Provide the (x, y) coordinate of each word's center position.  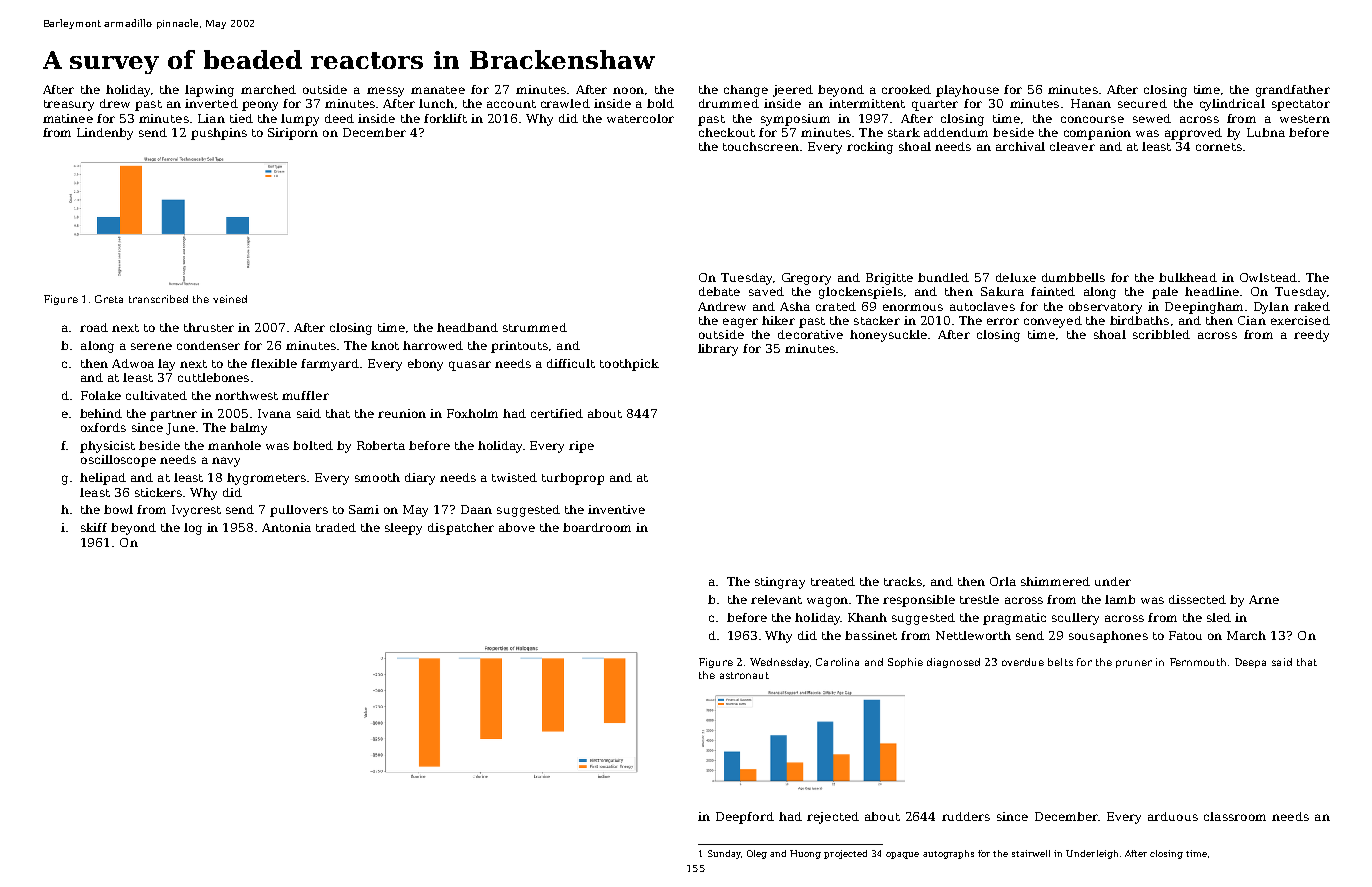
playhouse (967, 91)
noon (628, 90)
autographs (948, 854)
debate (719, 291)
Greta (109, 299)
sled (1219, 617)
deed (339, 118)
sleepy (403, 529)
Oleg (757, 854)
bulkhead (1188, 277)
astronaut (744, 675)
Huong (805, 854)
